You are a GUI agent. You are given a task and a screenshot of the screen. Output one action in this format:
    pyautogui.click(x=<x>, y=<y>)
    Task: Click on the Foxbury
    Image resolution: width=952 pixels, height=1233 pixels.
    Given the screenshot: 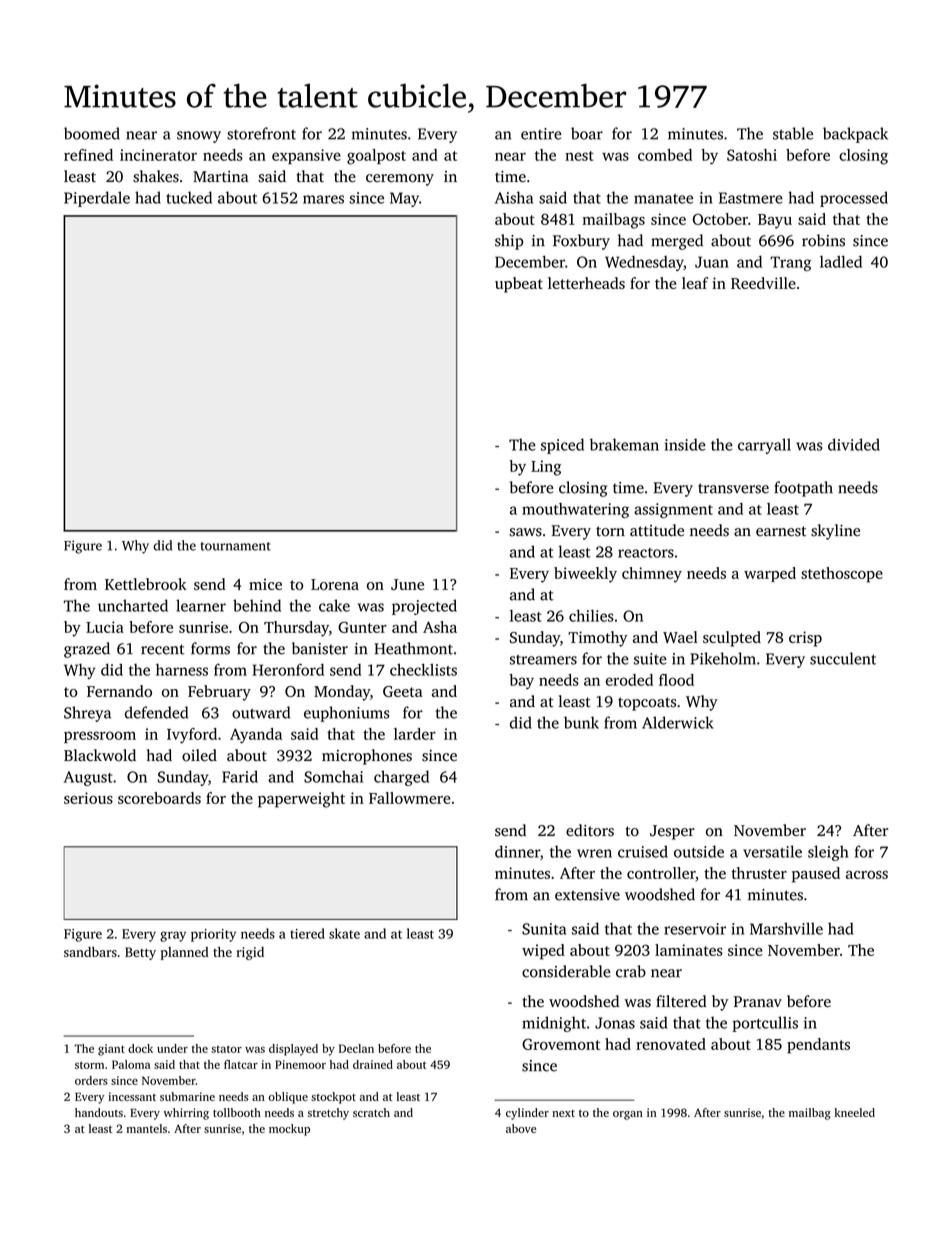 What is the action you would take?
    pyautogui.click(x=581, y=242)
